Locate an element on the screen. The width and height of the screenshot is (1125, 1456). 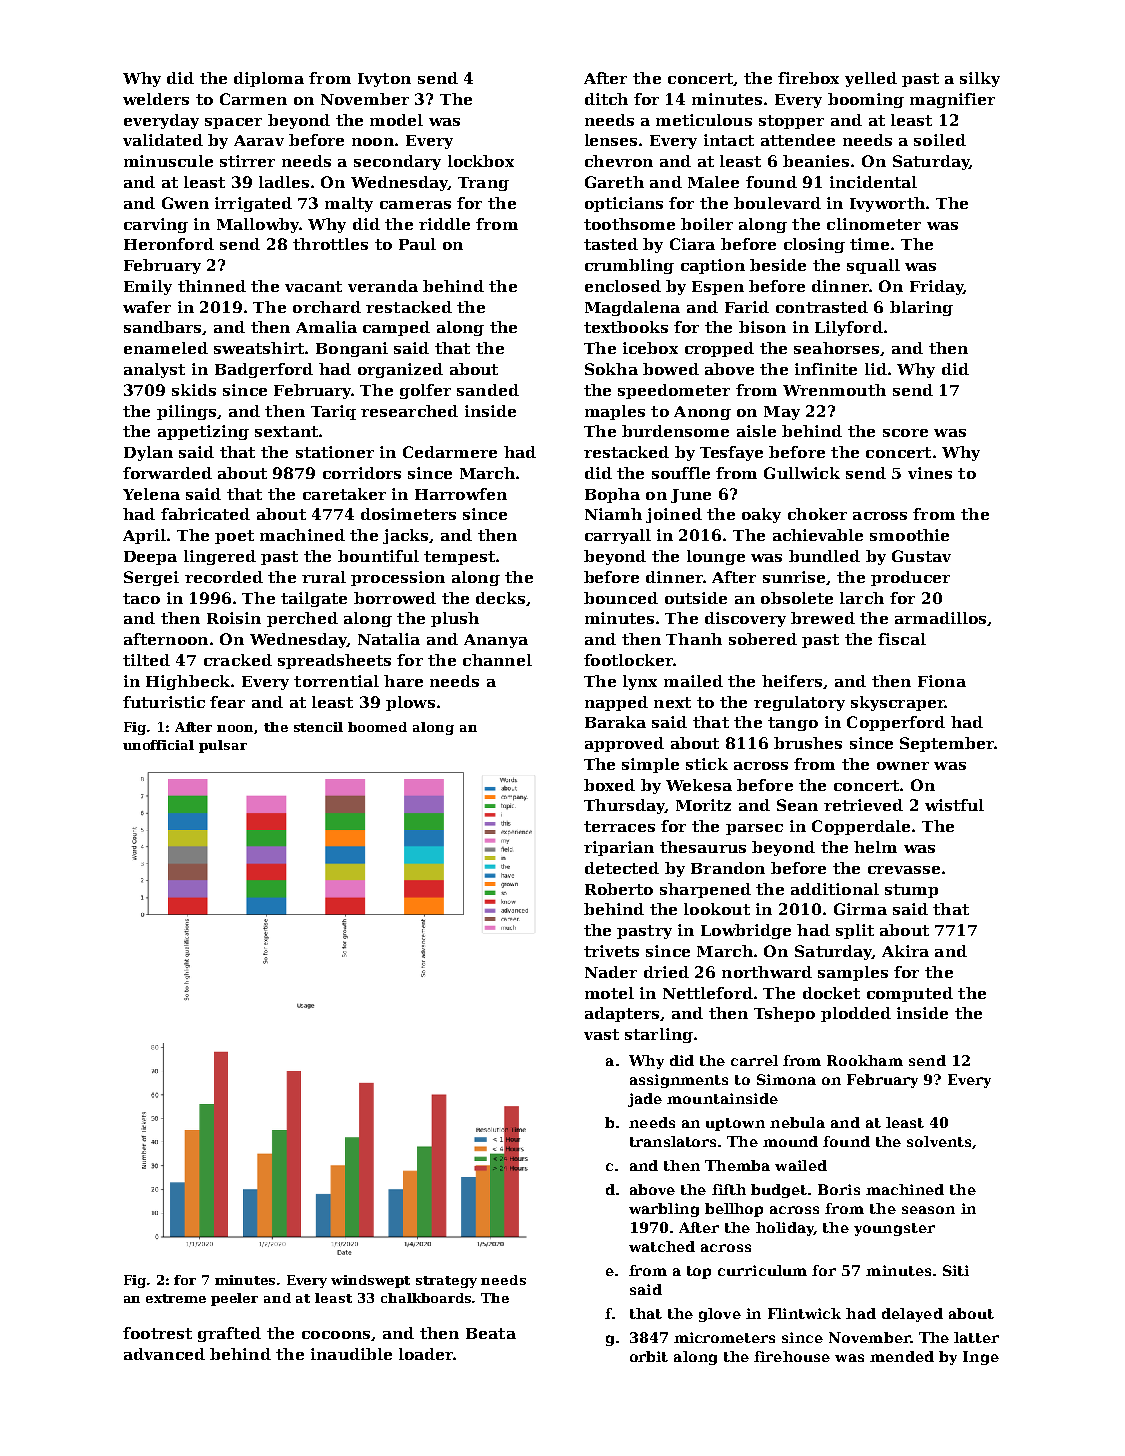
extreme is located at coordinates (176, 1298).
